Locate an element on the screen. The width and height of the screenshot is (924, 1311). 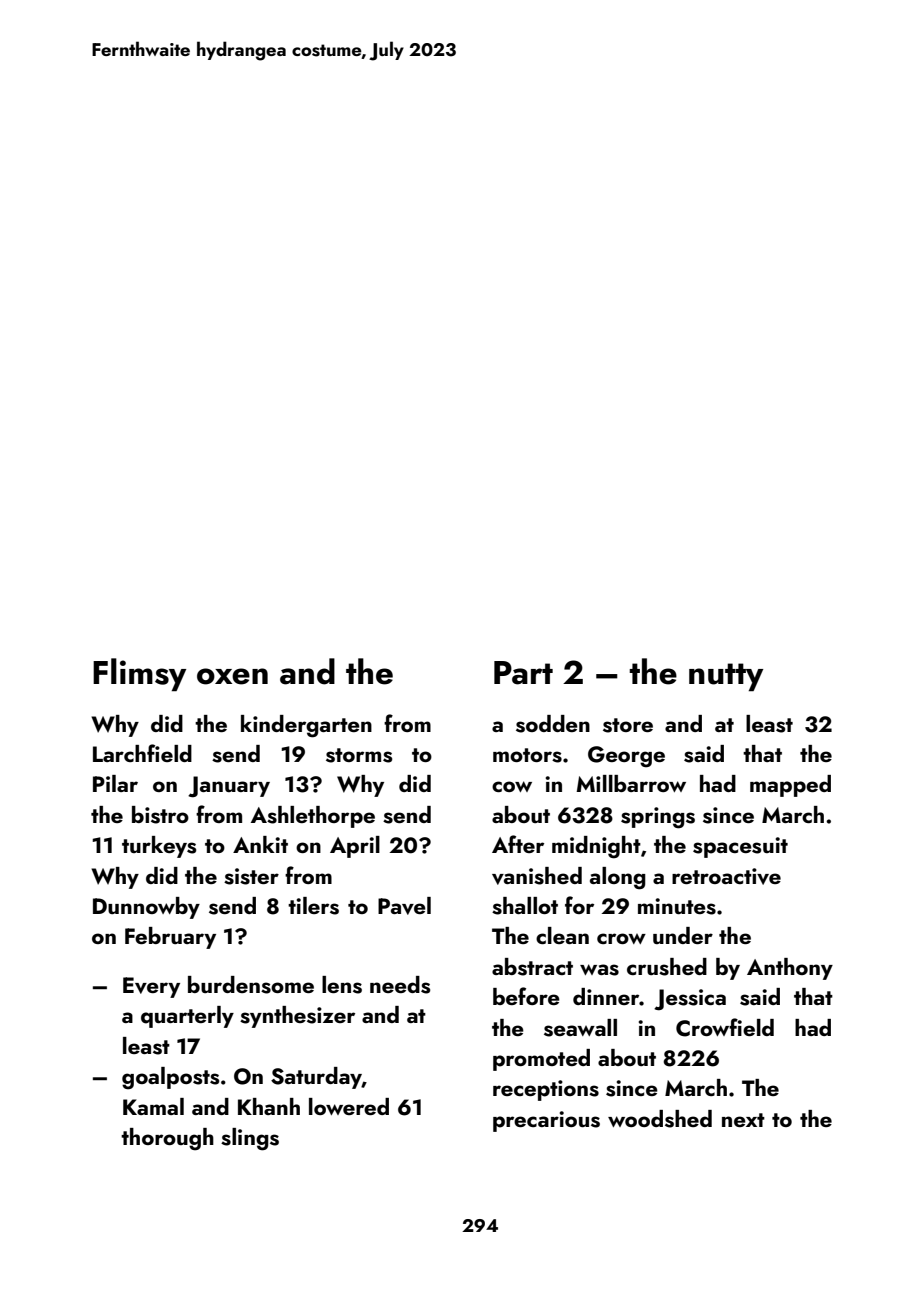
Part is located at coordinates (523, 673).
